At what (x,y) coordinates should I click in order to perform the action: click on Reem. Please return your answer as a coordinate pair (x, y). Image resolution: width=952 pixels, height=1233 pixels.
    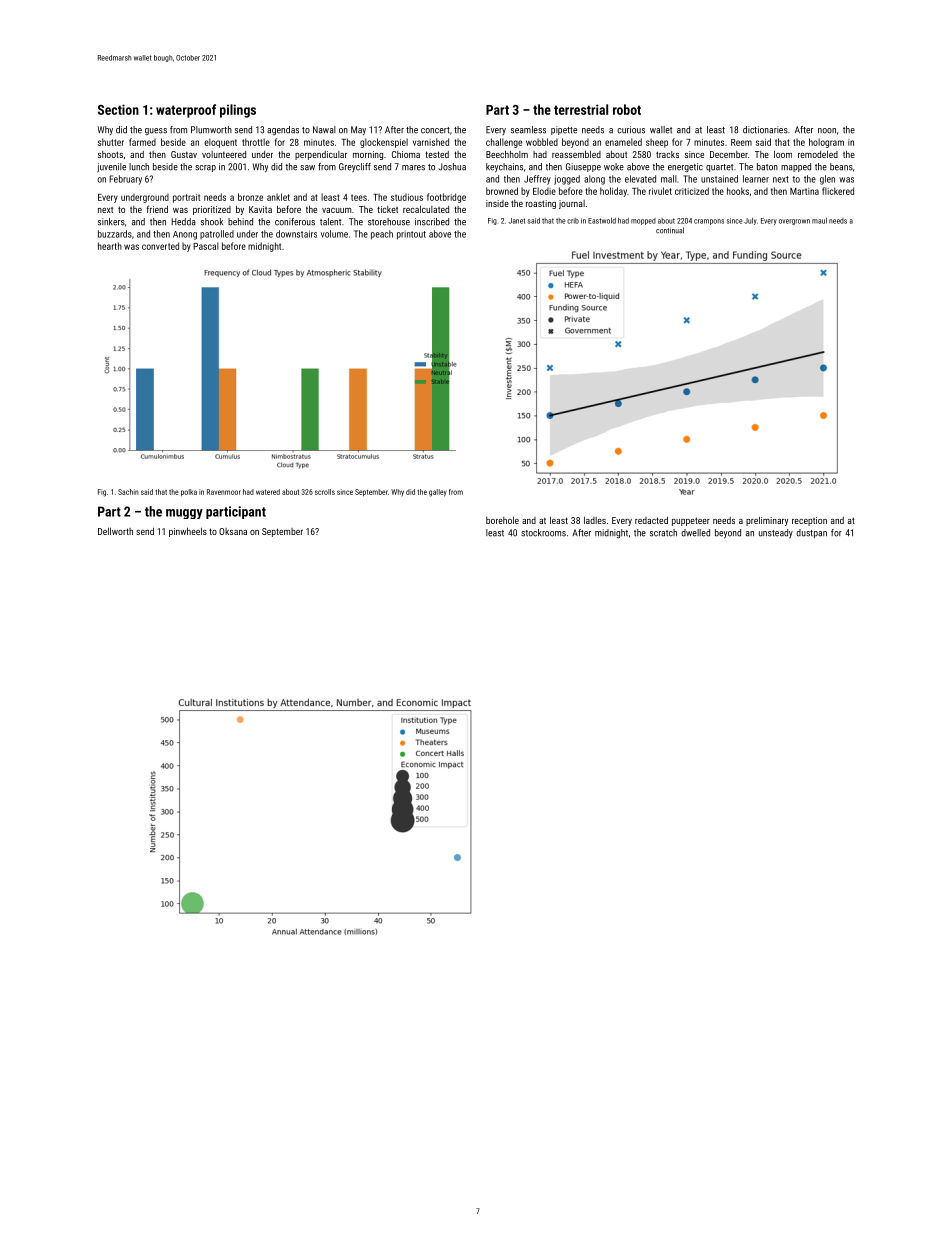
    Looking at the image, I should click on (741, 142).
